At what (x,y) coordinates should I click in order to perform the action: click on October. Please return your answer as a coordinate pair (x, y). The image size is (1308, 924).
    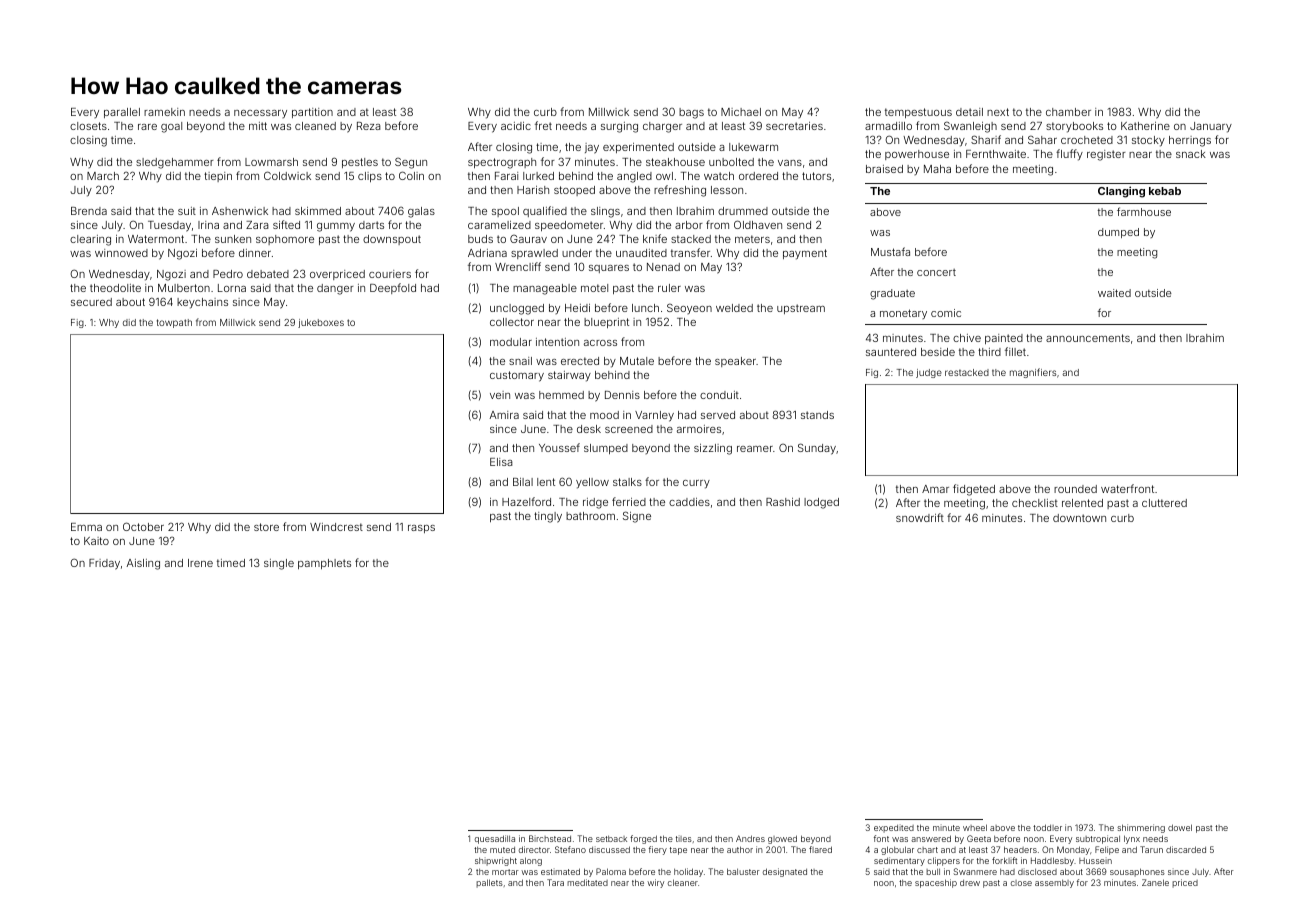
    Looking at the image, I should click on (143, 526).
